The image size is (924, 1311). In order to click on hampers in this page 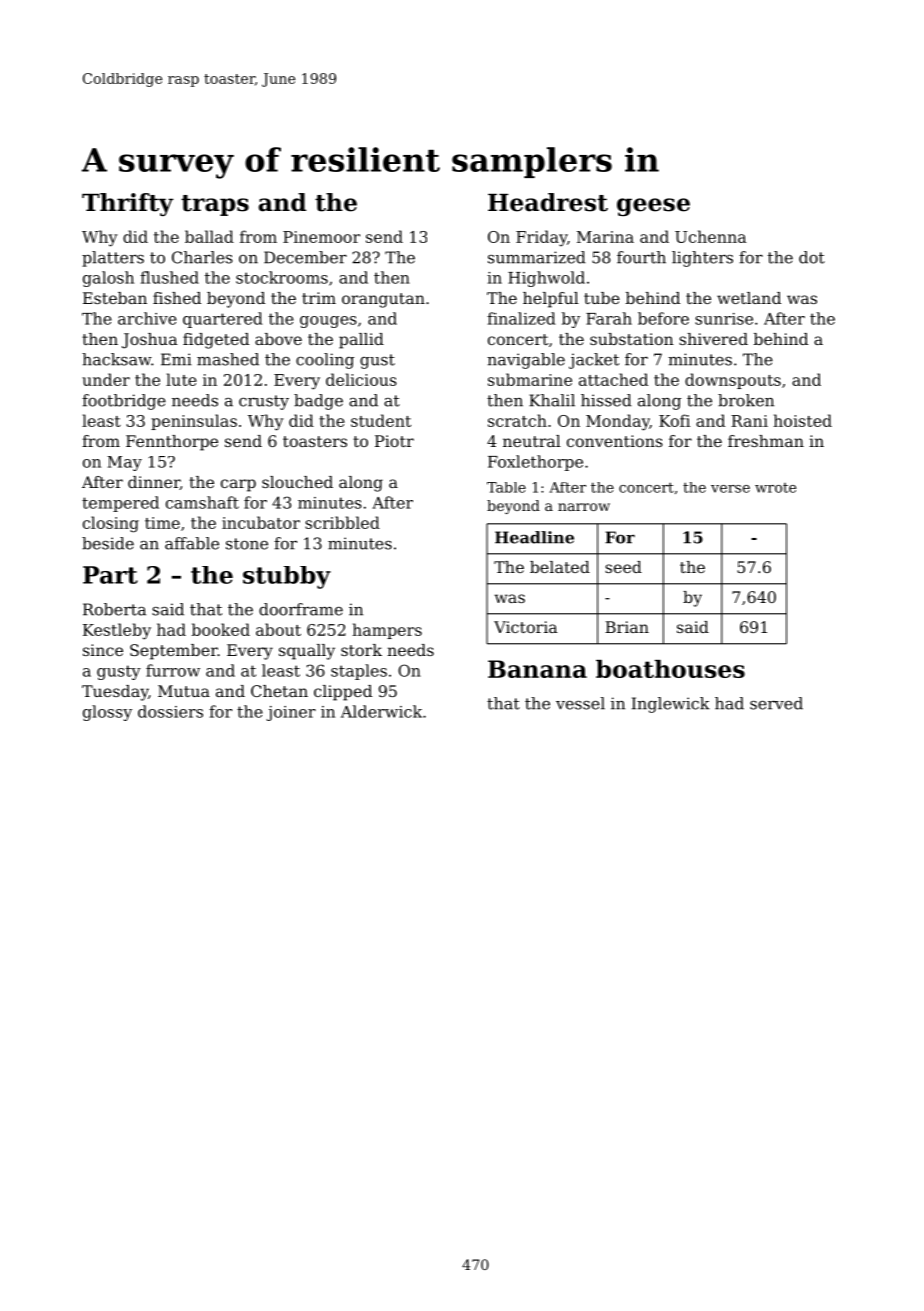, I will do `click(387, 631)`.
